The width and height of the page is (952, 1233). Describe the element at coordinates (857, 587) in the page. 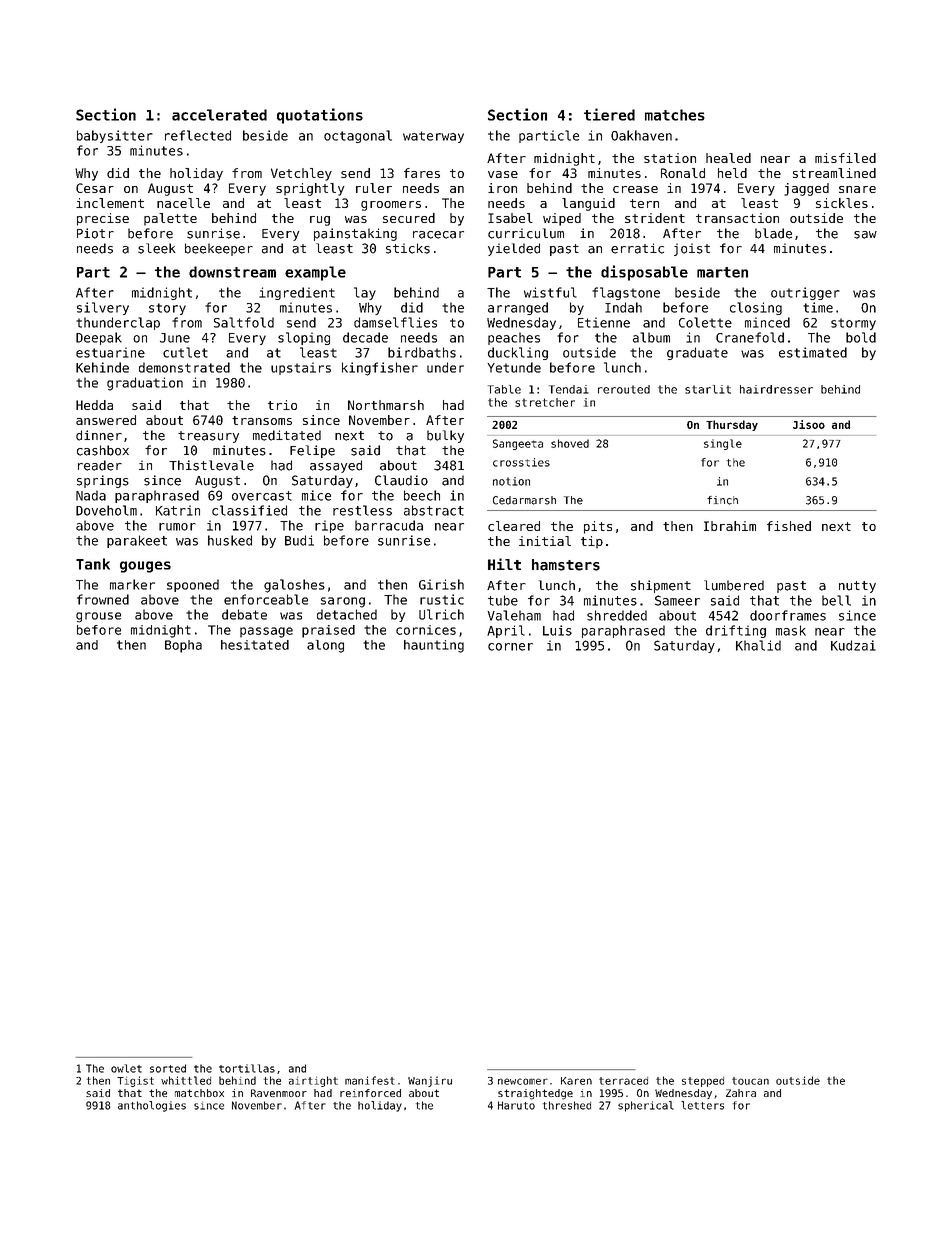

I see `nutty` at that location.
